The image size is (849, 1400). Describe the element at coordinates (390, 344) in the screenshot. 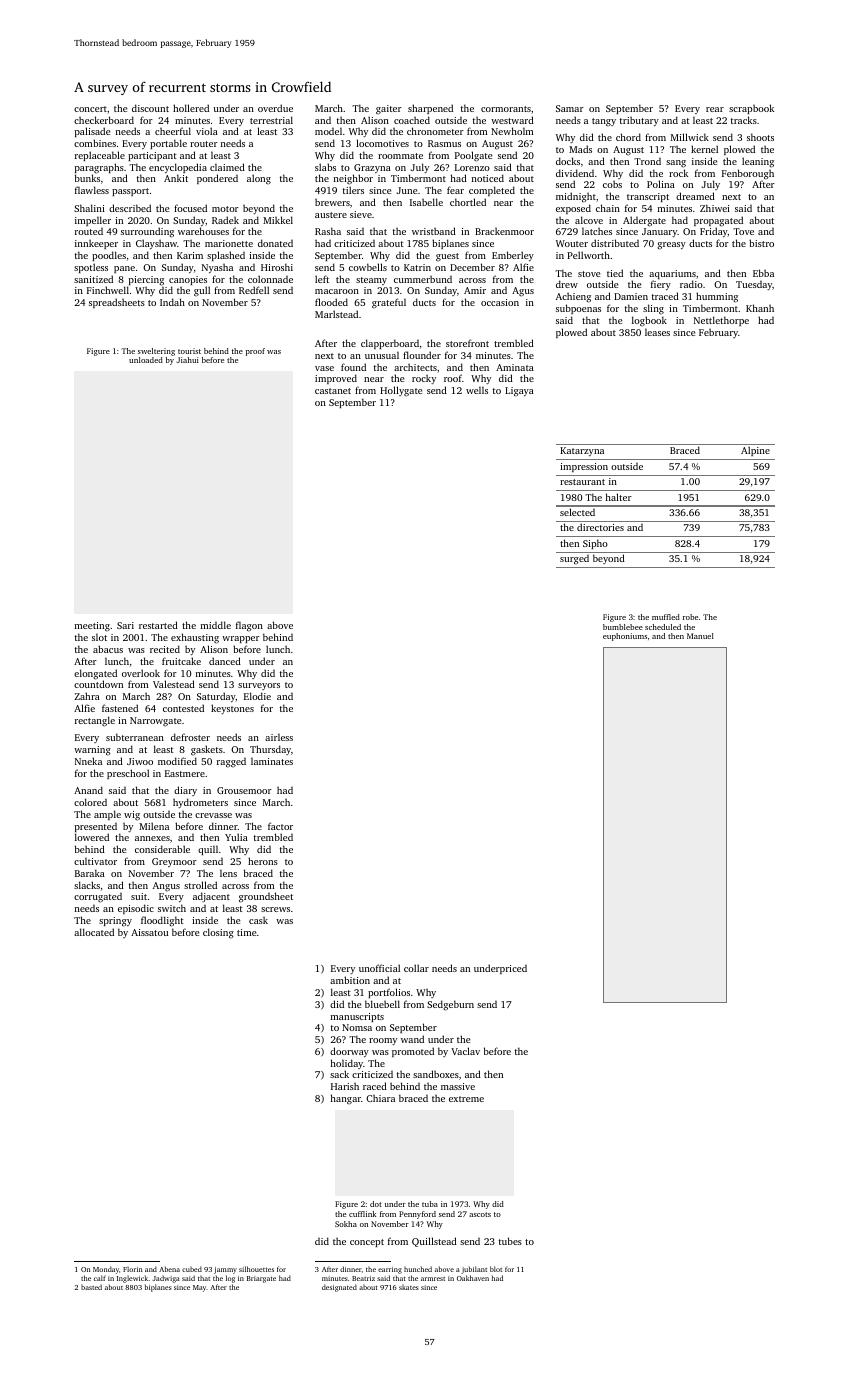

I see `clapperboard` at that location.
